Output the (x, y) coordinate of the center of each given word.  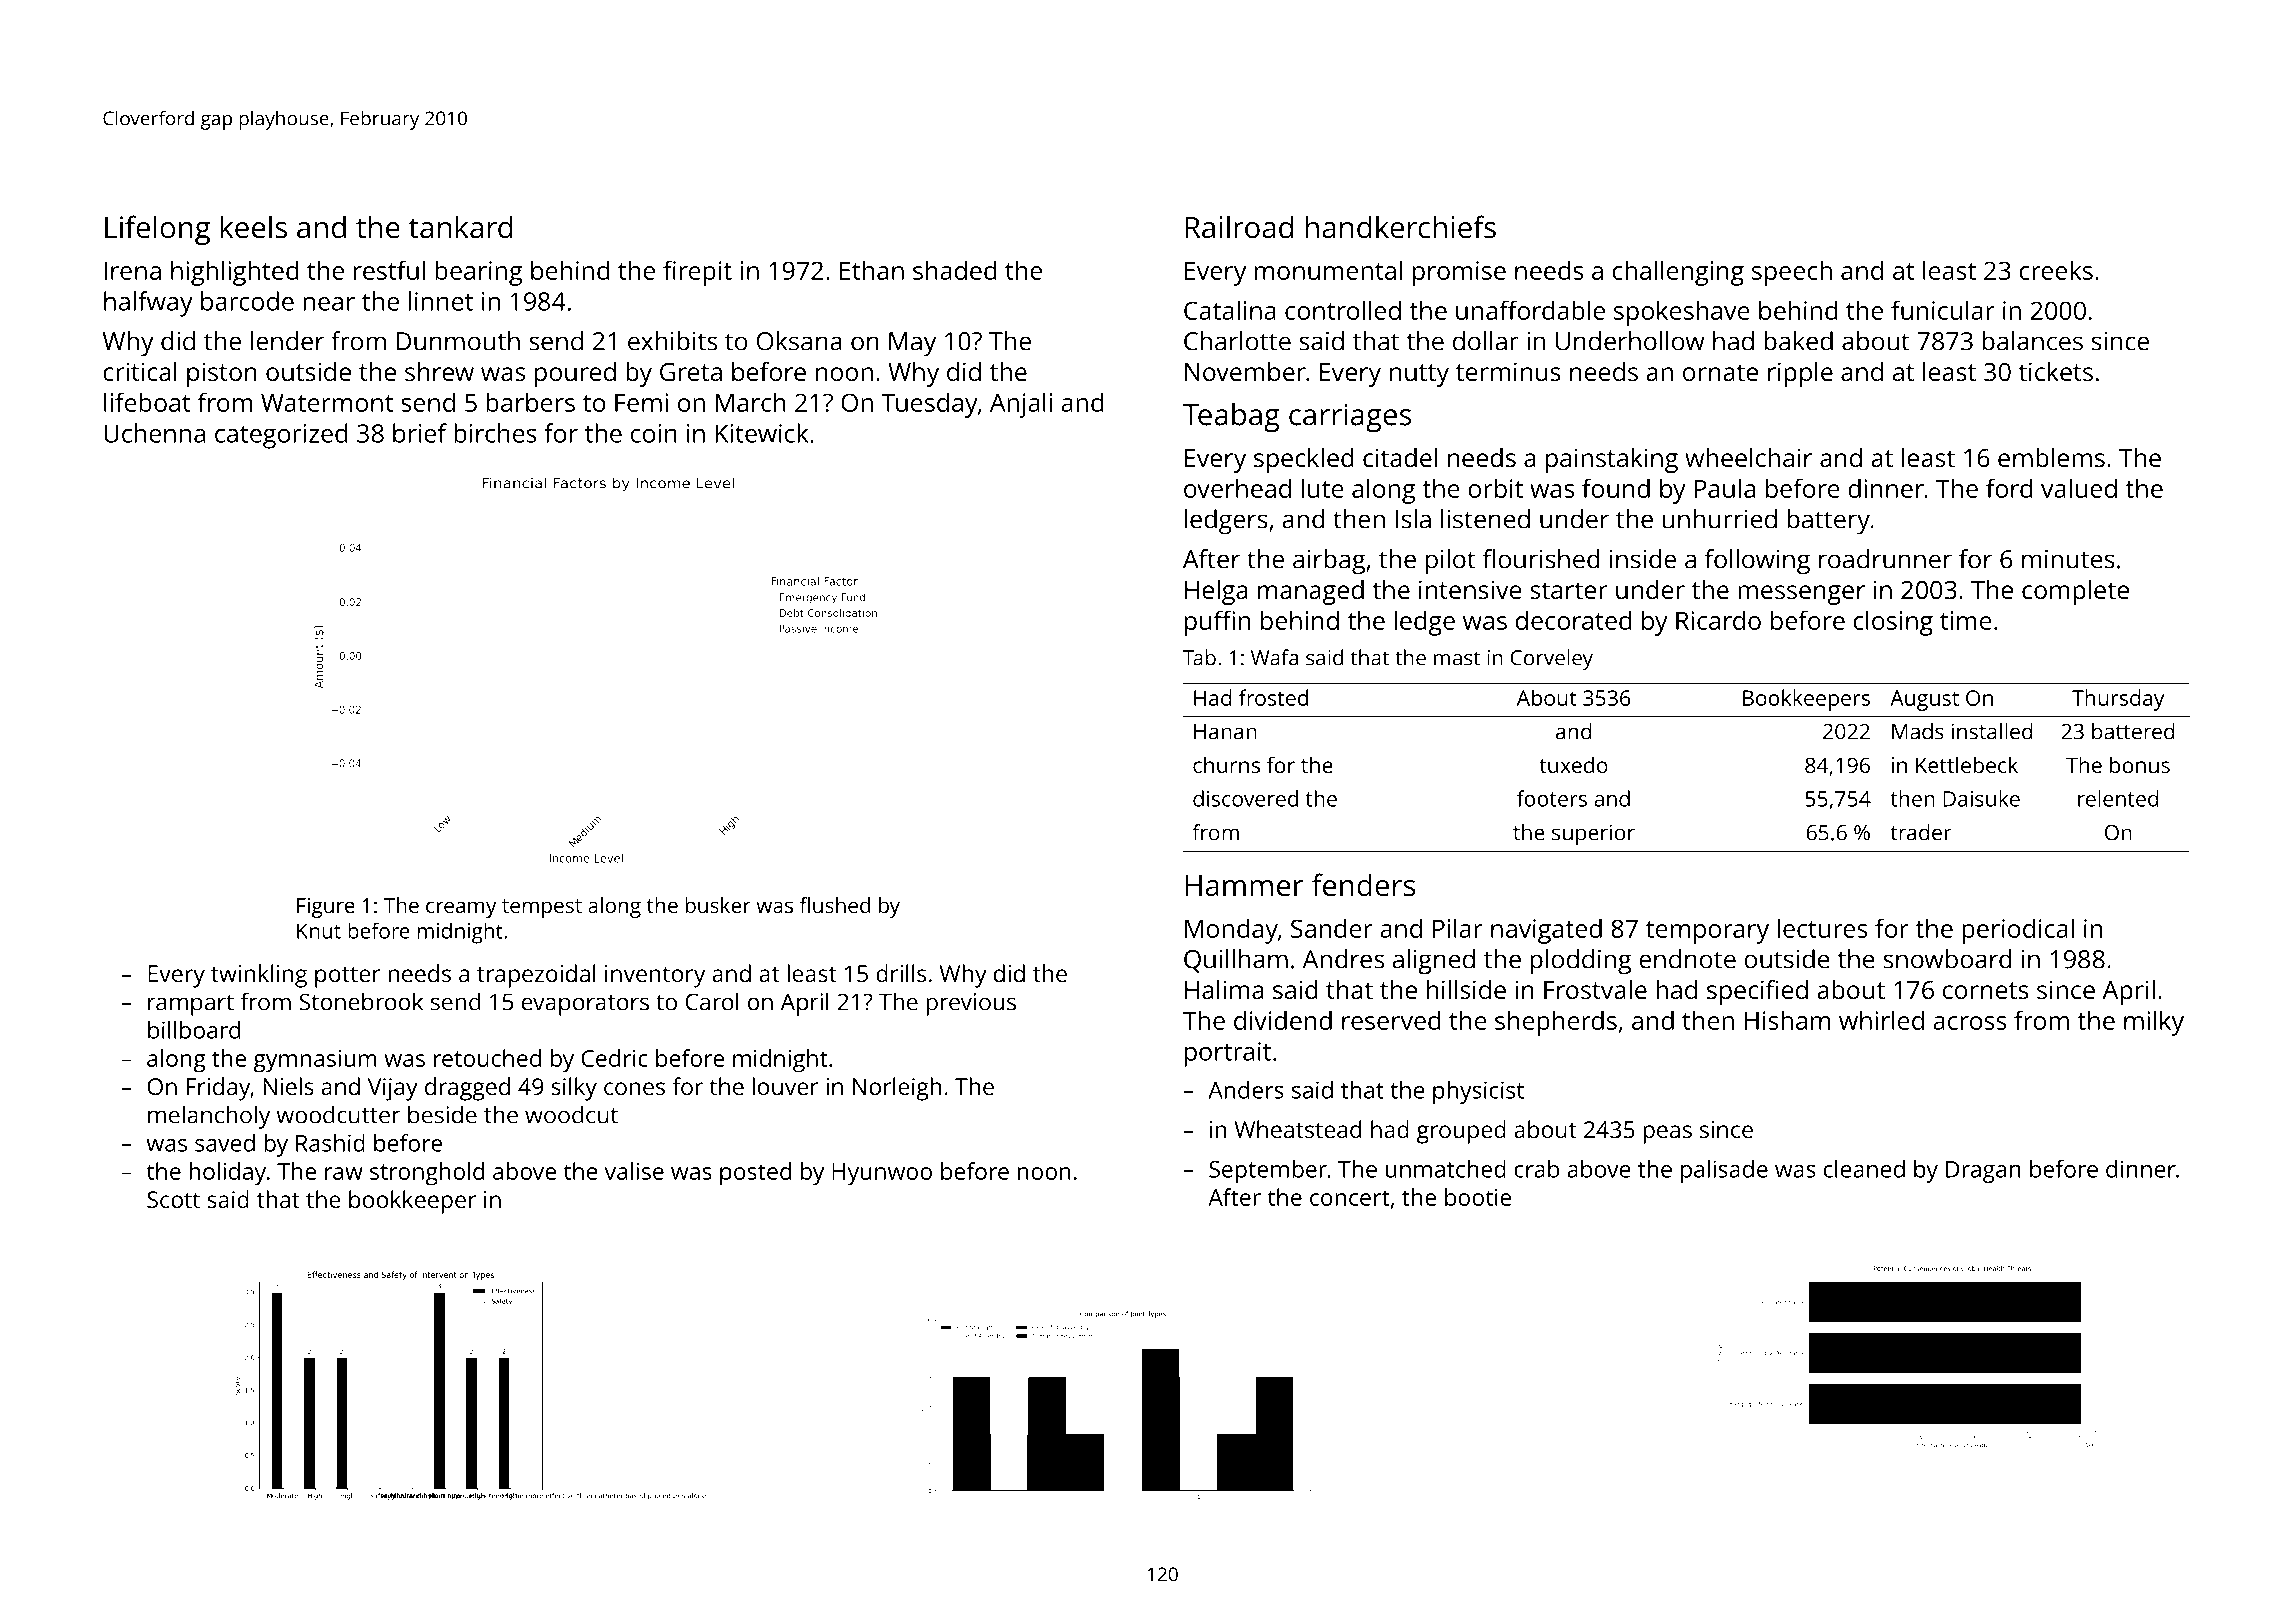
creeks (2056, 270)
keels (254, 227)
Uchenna (154, 433)
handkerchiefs (1401, 227)
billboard (194, 1030)
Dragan (1983, 1172)
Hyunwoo (882, 1174)
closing (1893, 623)
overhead (1237, 488)
